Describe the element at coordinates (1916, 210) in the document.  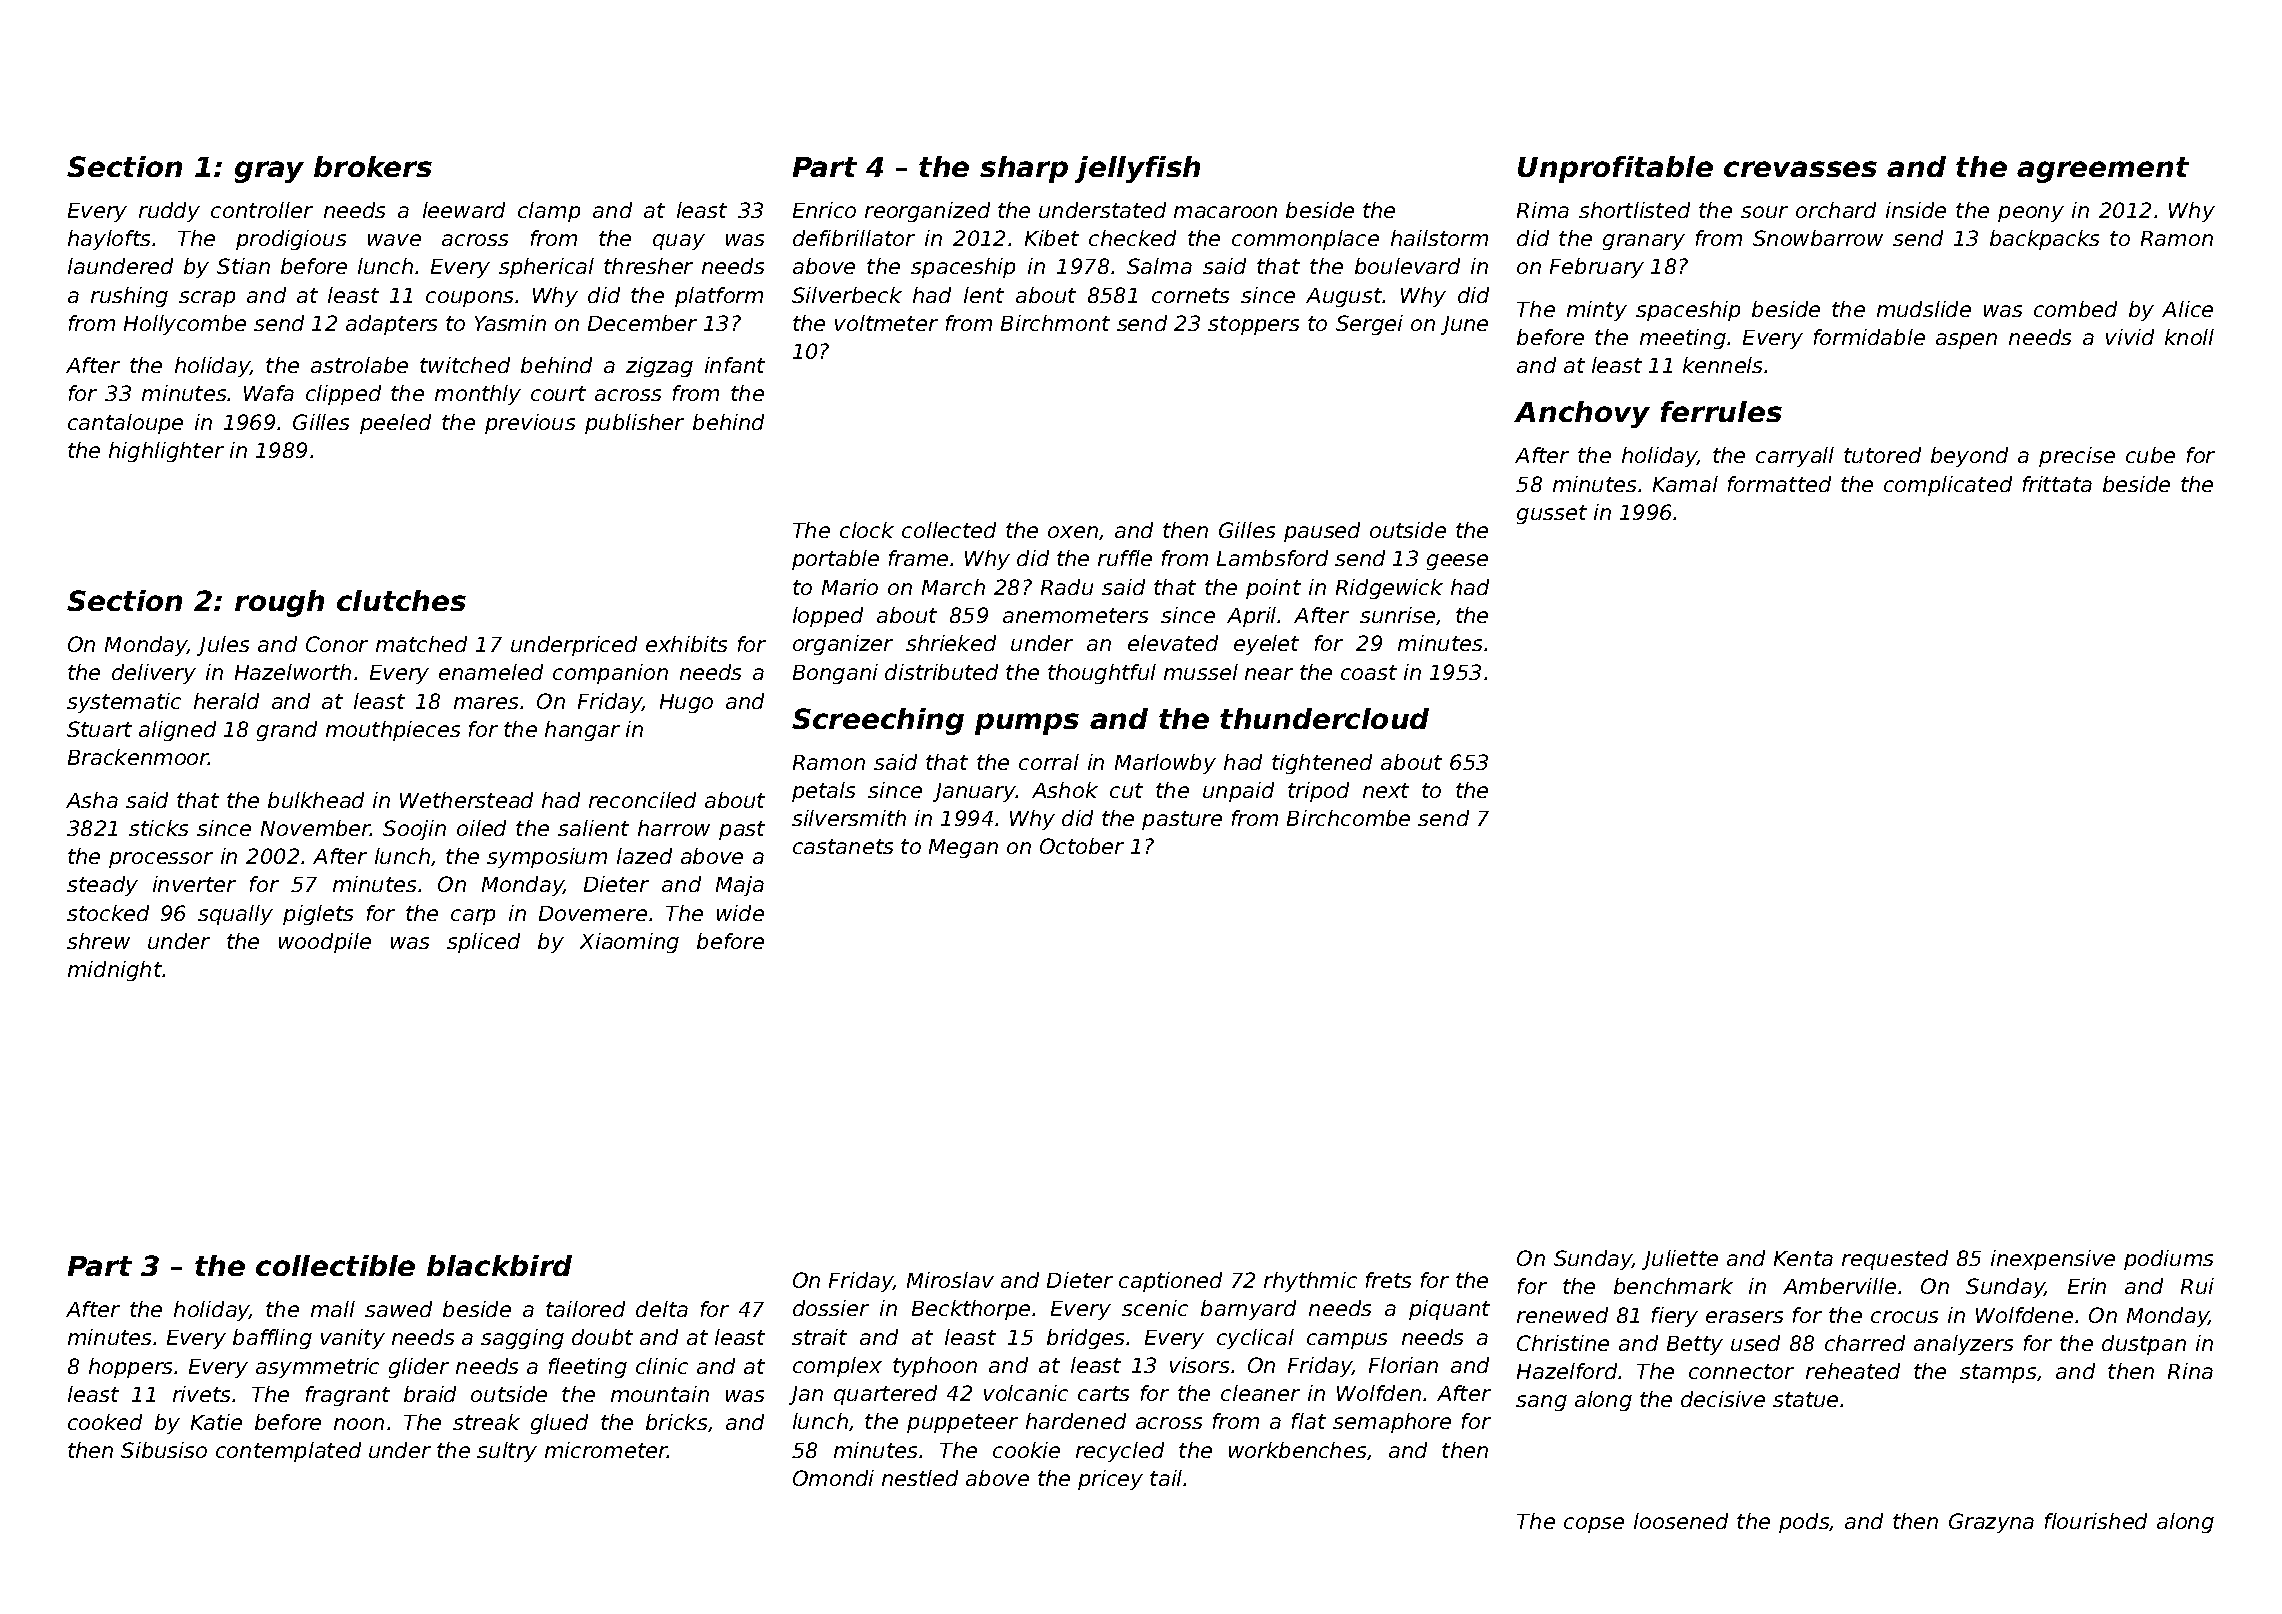
I see `inside` at that location.
